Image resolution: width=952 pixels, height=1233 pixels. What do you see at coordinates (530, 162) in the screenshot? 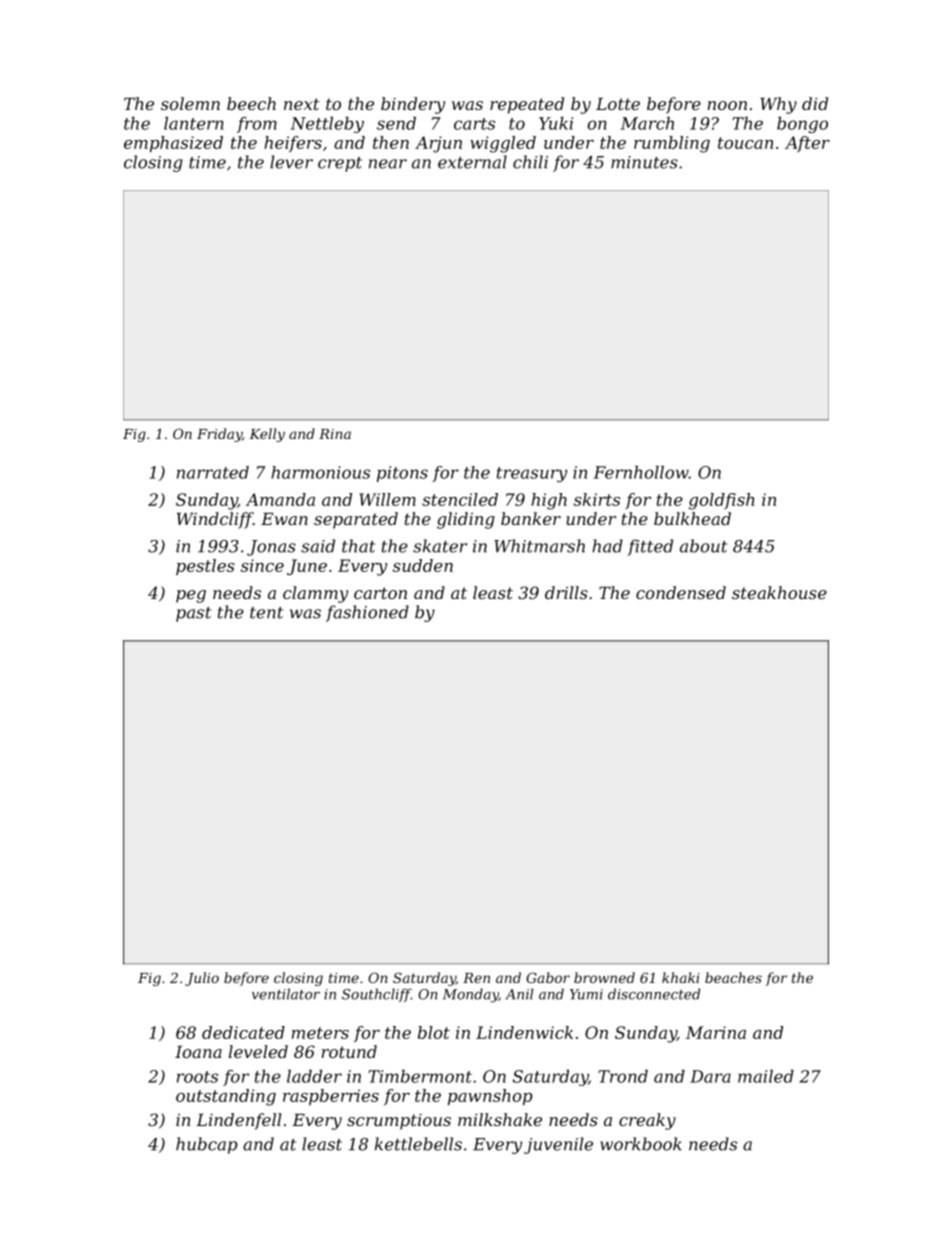
I see `chili` at bounding box center [530, 162].
